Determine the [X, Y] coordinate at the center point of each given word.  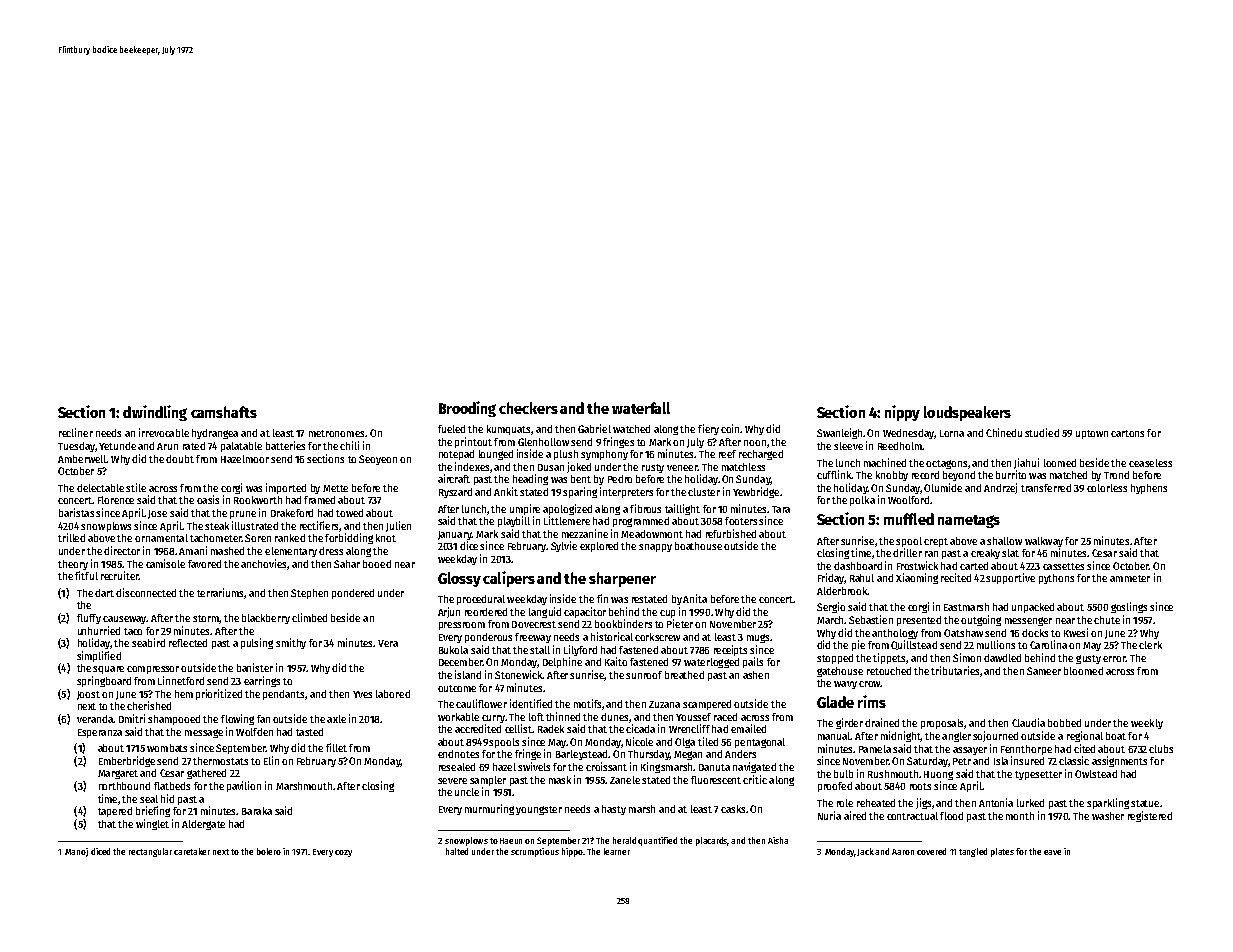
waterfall [641, 408]
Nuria [829, 815]
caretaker [192, 851]
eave [1052, 852]
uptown [1092, 434]
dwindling [155, 413]
